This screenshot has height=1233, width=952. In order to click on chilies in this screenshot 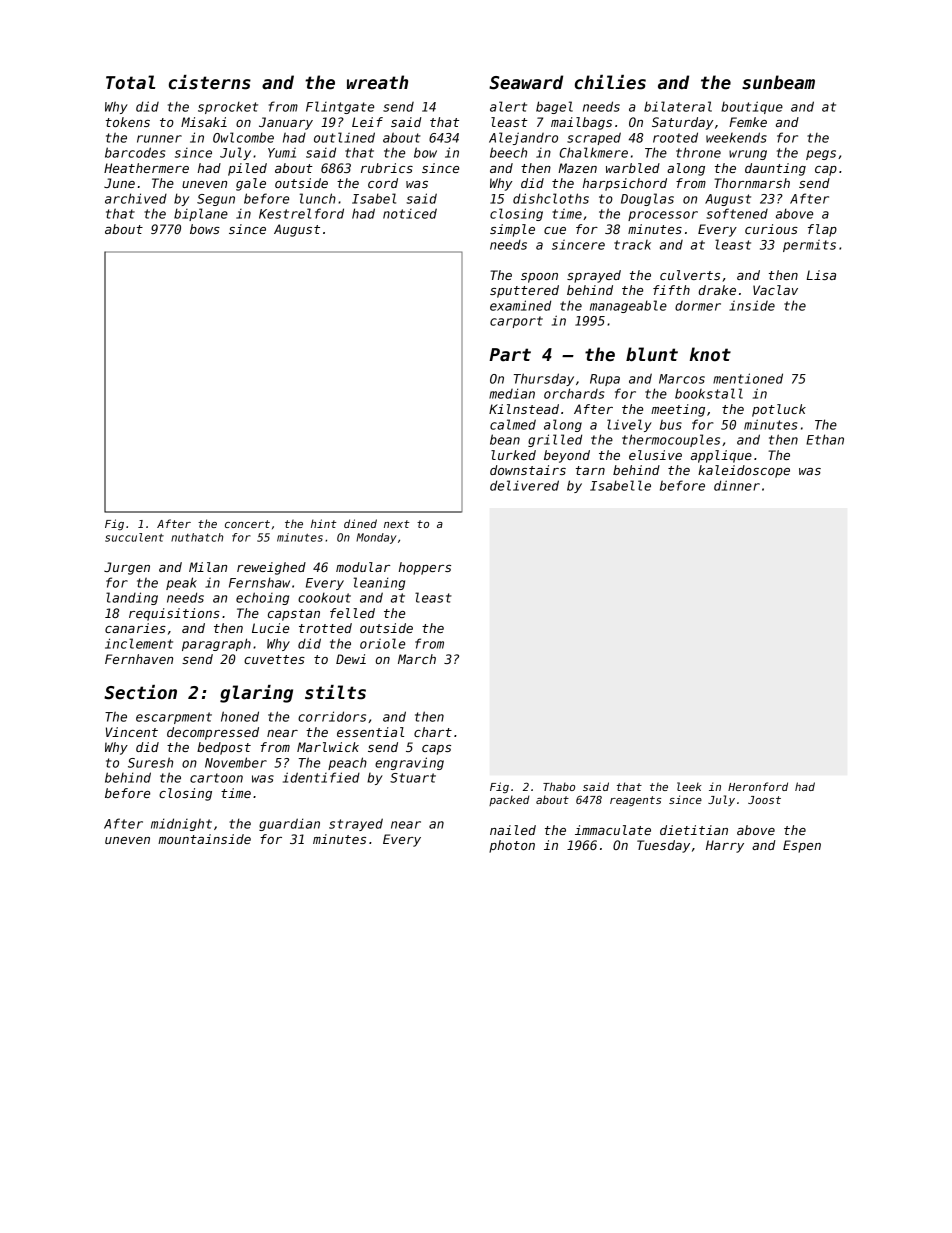, I will do `click(610, 82)`.
